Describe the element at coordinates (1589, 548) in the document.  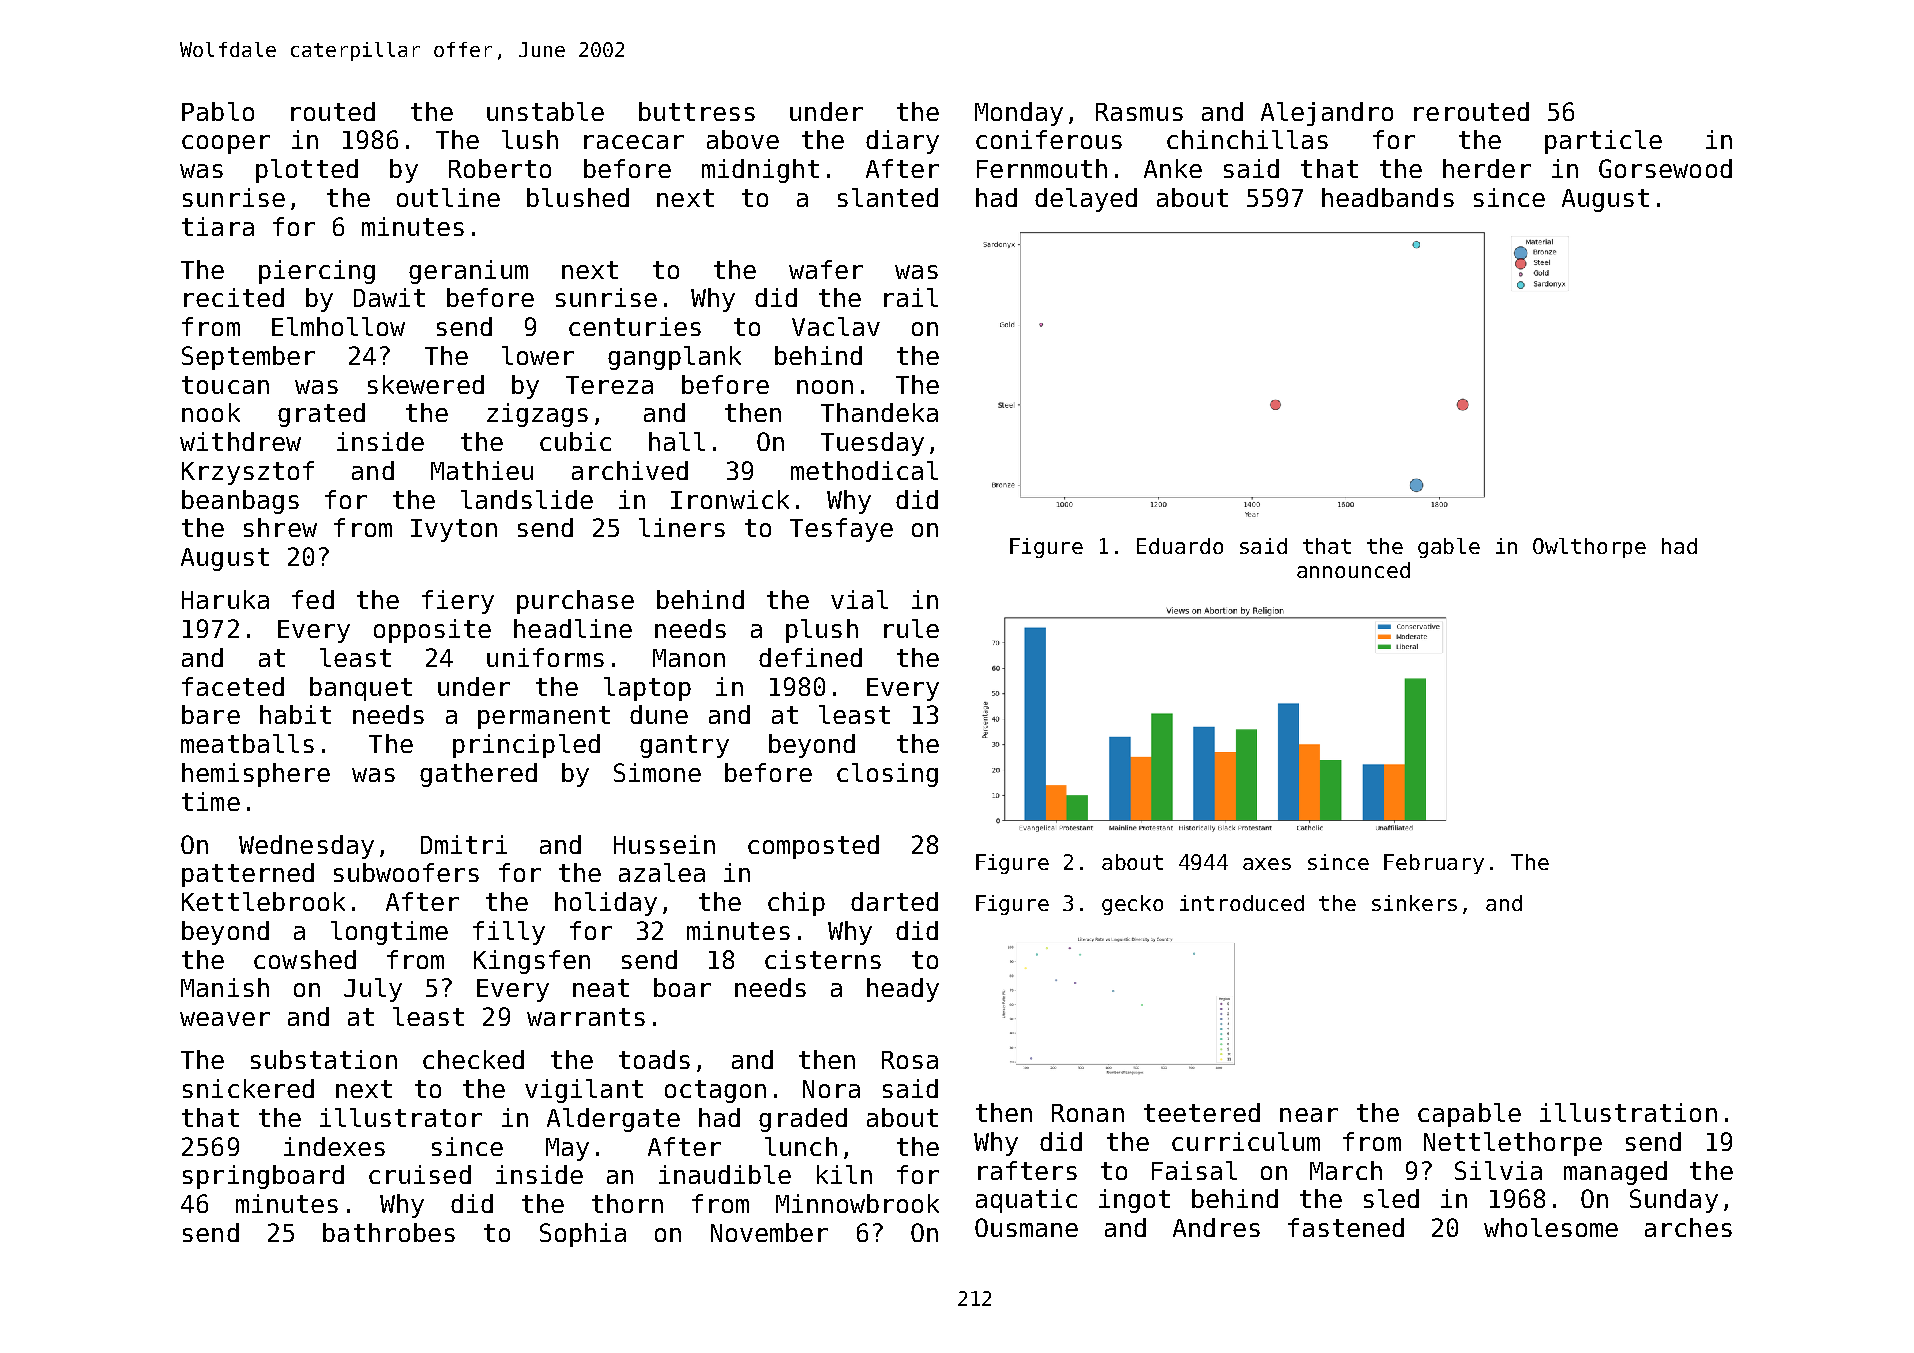
I see `Owlthorpe` at that location.
